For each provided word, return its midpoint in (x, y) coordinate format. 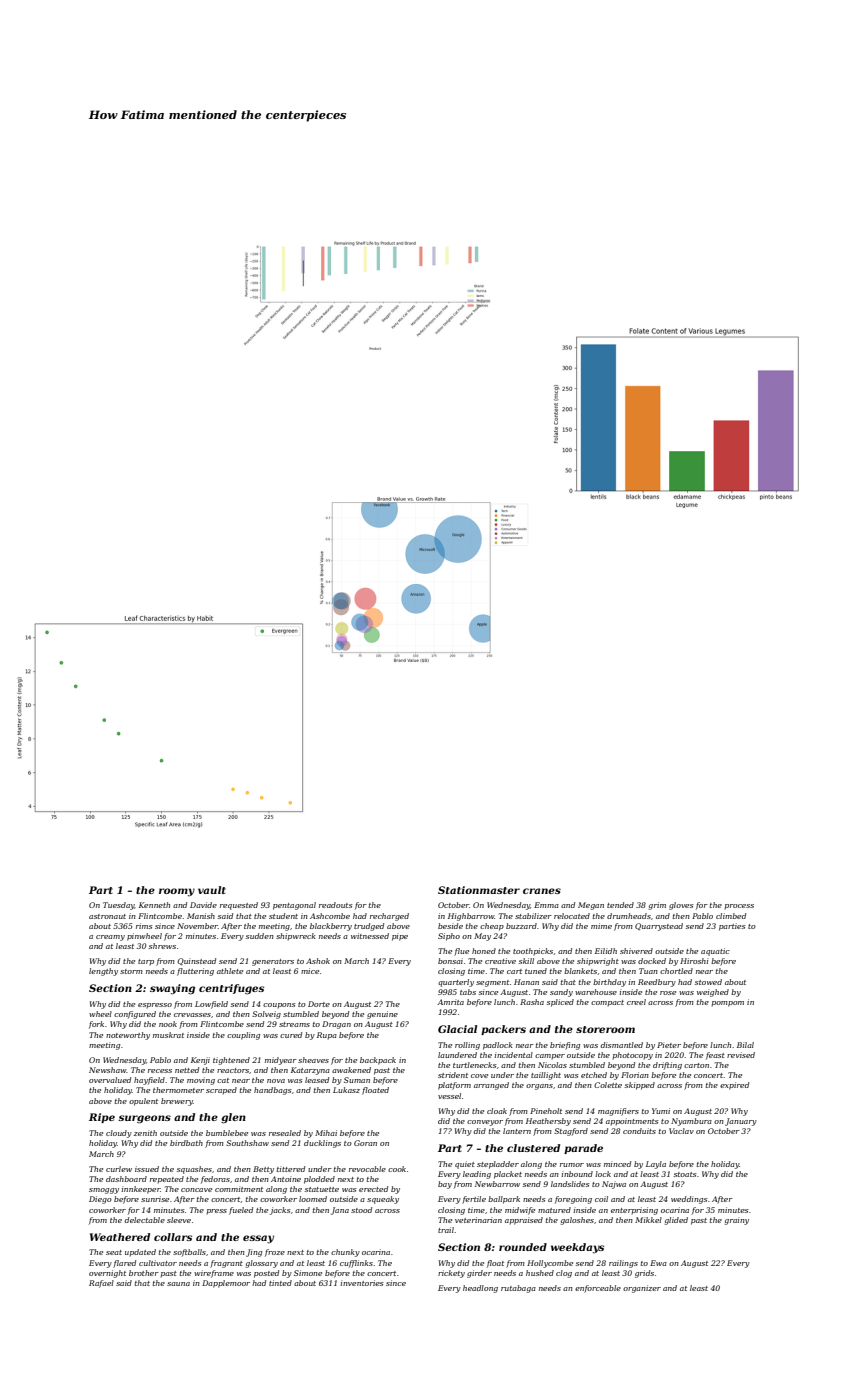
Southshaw (247, 1143)
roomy (177, 892)
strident (453, 1075)
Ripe (102, 1118)
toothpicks (533, 952)
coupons (279, 1006)
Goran (365, 1143)
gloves (681, 906)
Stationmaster (479, 890)
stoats (685, 1174)
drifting (667, 1066)
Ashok (318, 961)
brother (144, 1273)
